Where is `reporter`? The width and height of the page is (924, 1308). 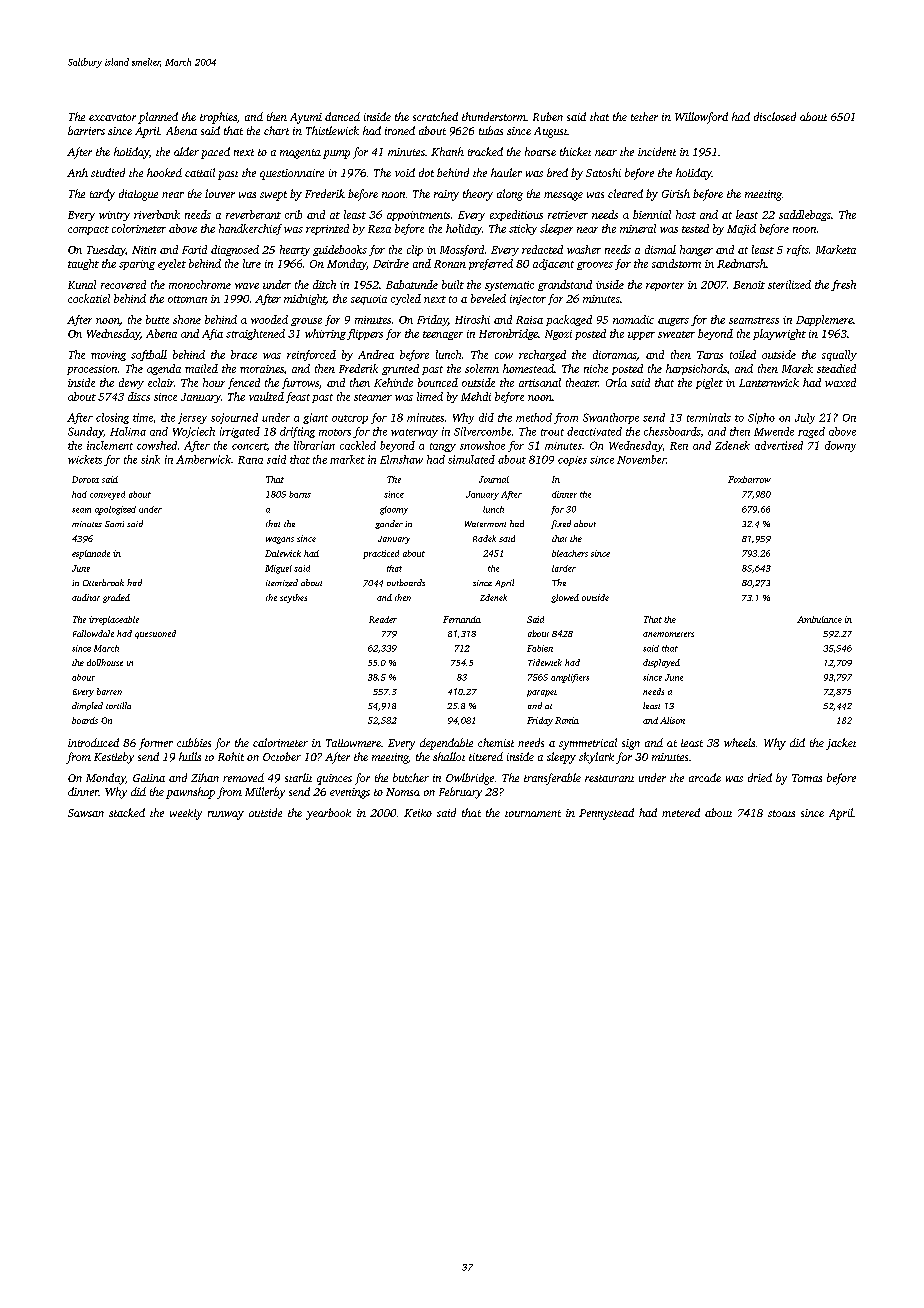
reporter is located at coordinates (665, 286).
